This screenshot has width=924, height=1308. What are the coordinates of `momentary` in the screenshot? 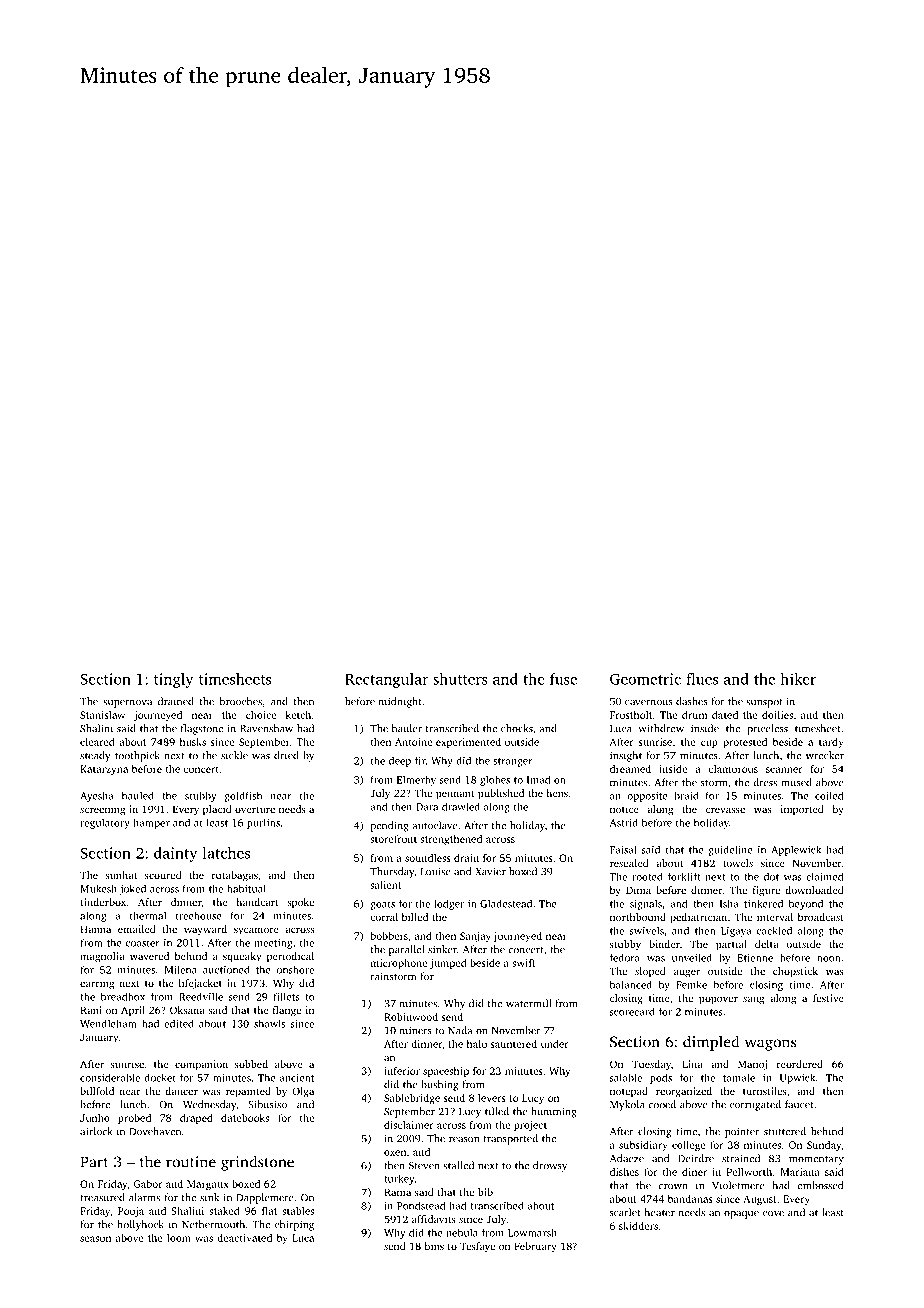 It's located at (816, 1160).
